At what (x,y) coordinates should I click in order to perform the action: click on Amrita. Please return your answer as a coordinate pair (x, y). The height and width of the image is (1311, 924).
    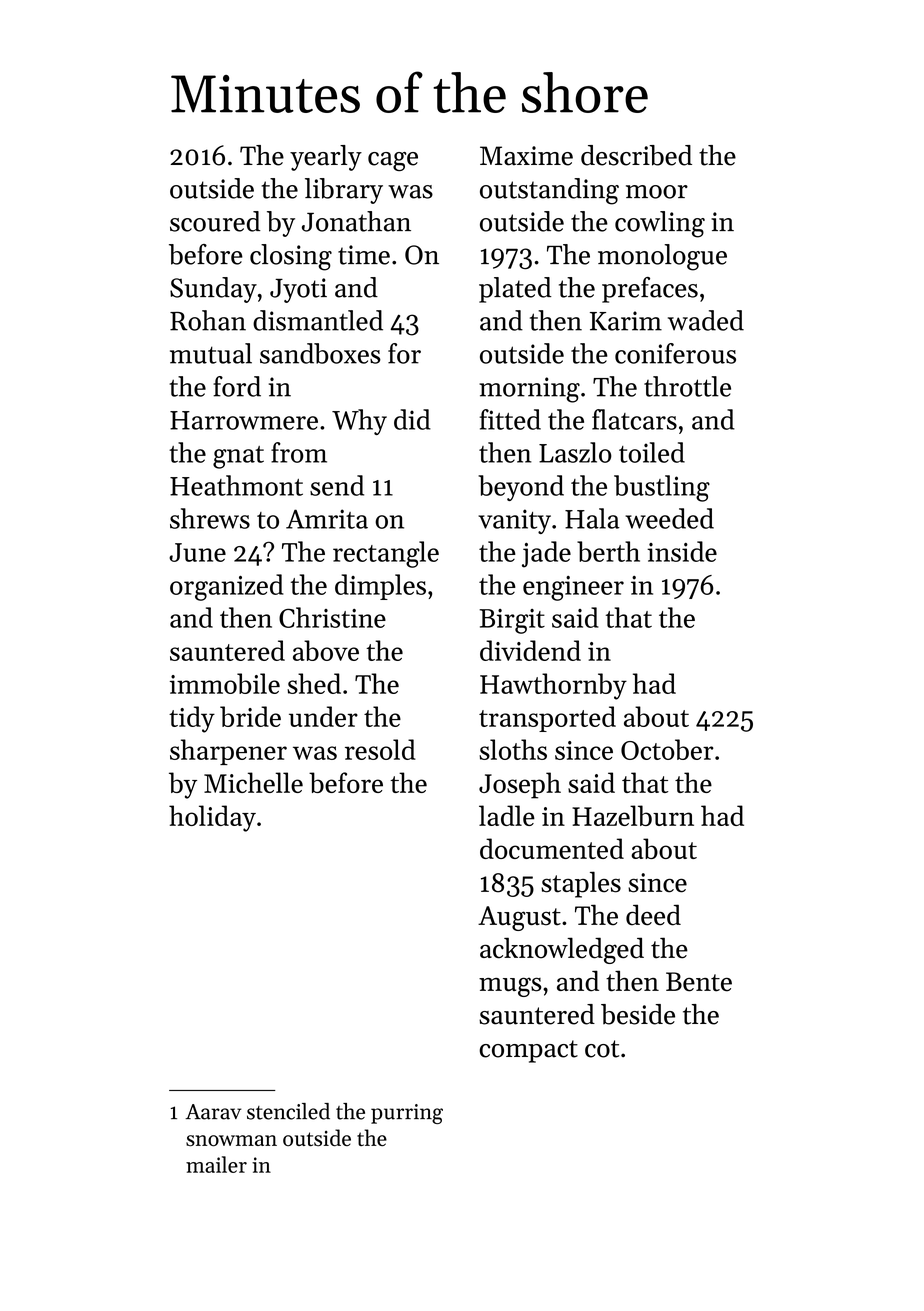
    Looking at the image, I should click on (327, 519).
